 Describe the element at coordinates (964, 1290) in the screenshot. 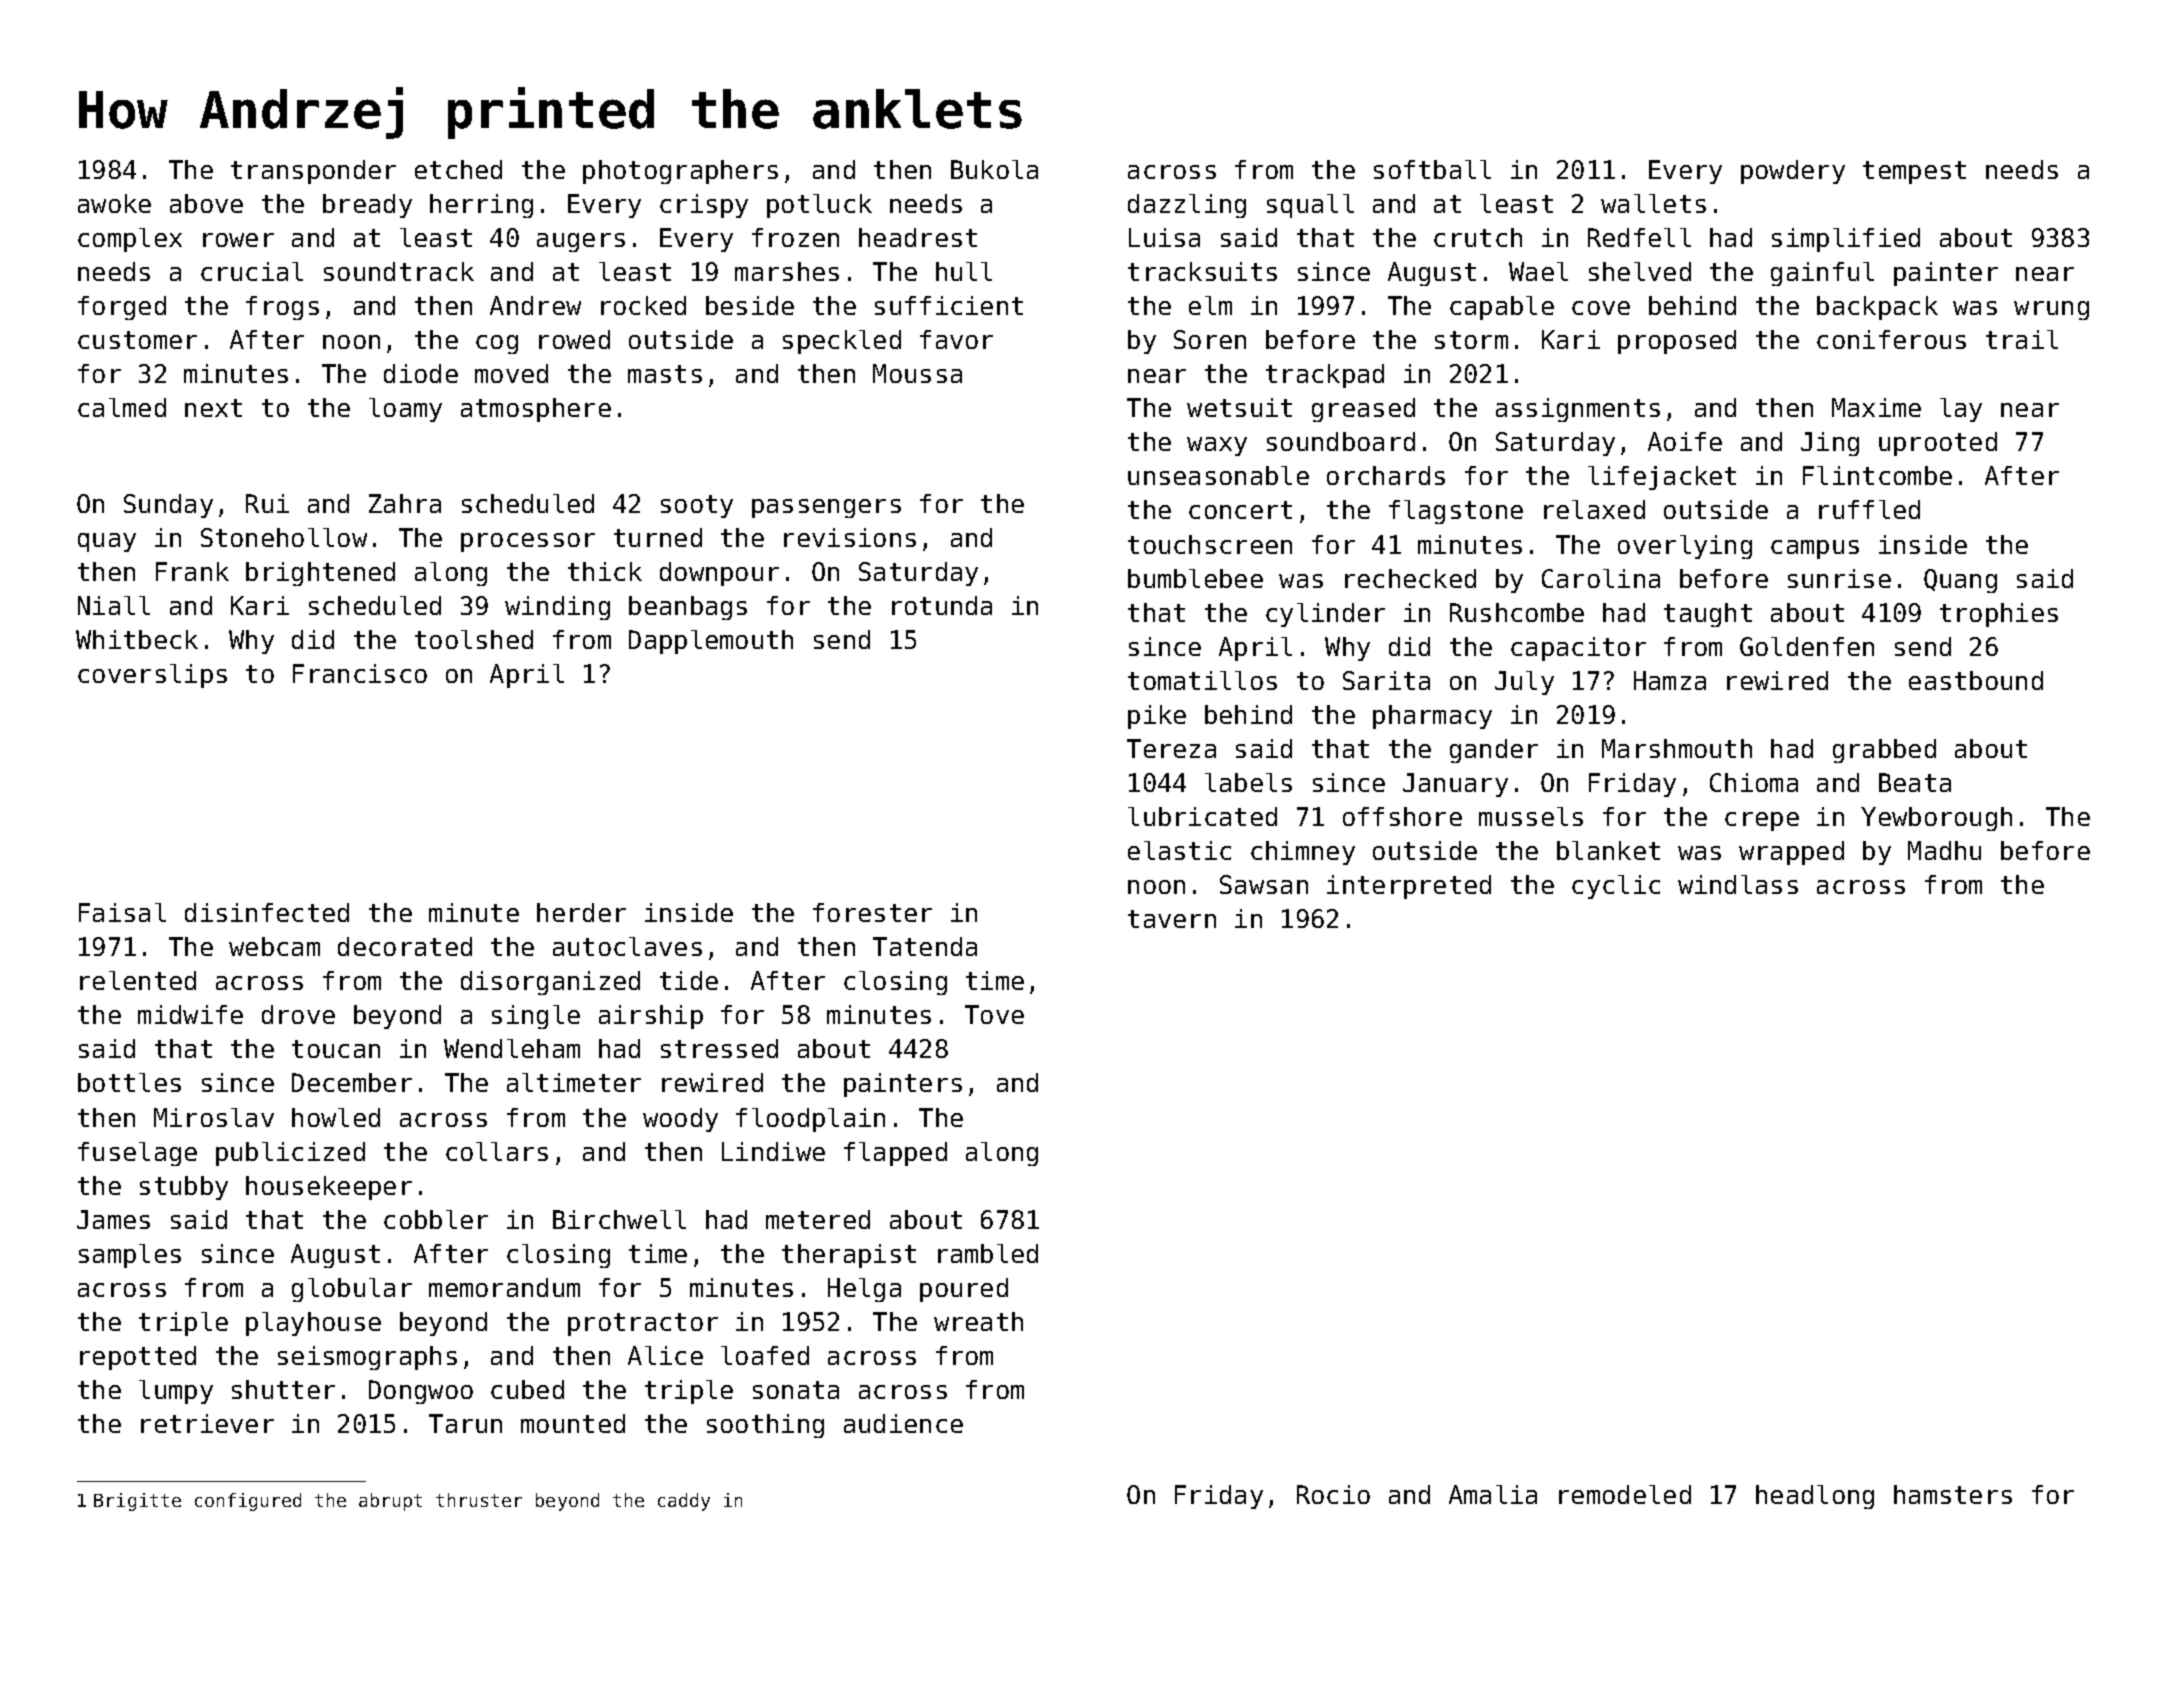

I see `poured` at that location.
